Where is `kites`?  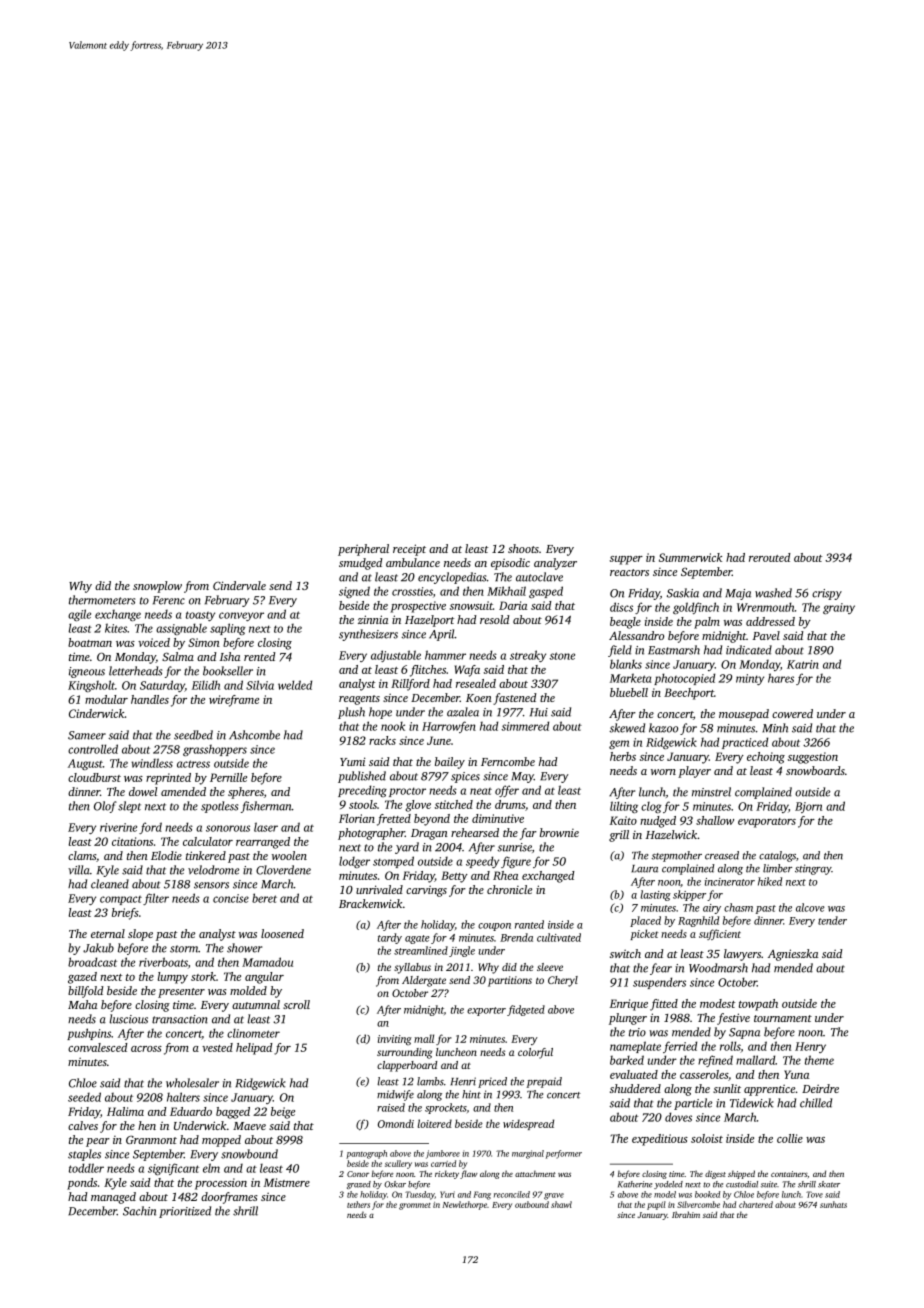 kites is located at coordinates (116, 628).
